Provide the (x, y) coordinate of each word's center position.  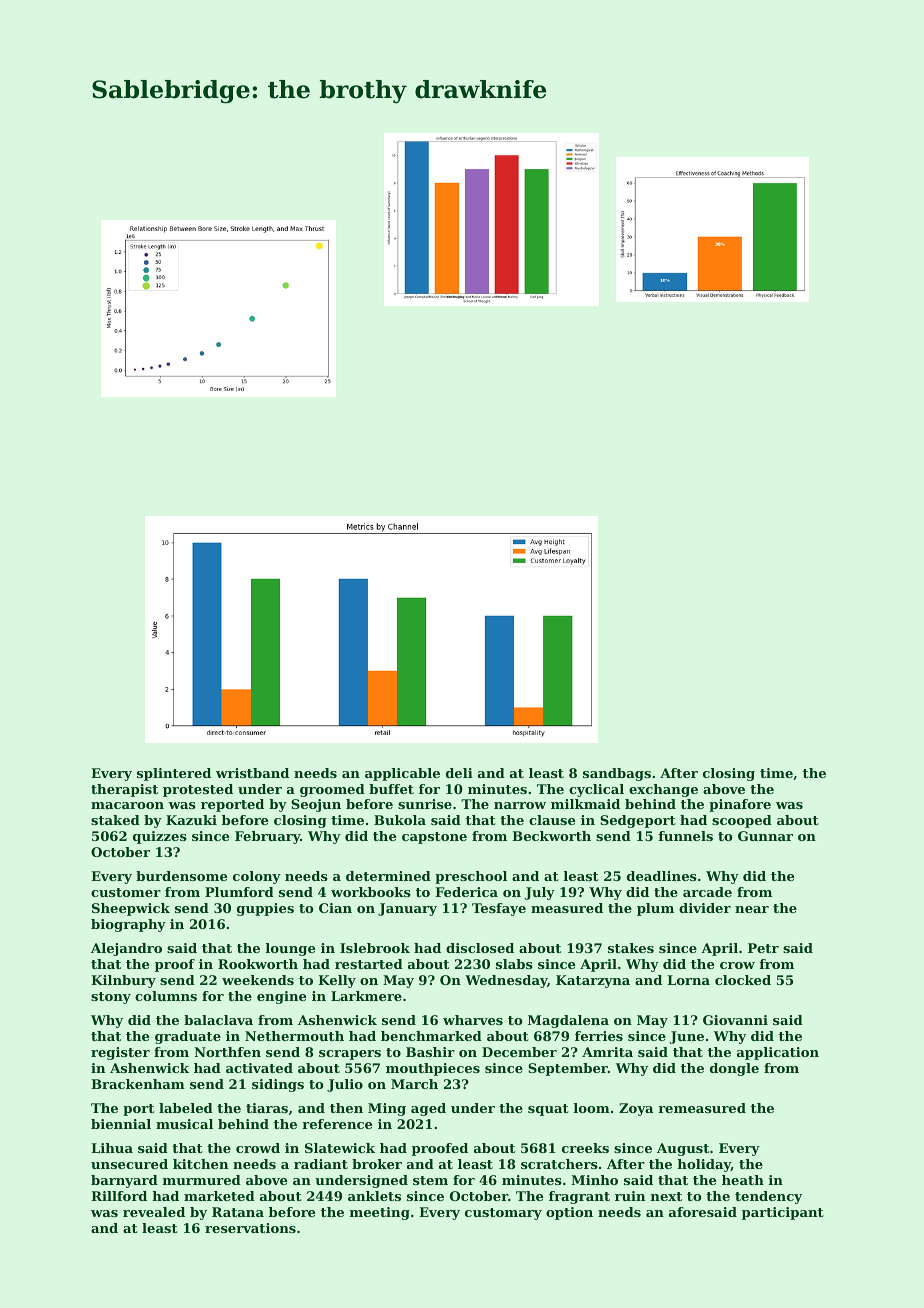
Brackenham (138, 1084)
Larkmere (366, 996)
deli (459, 773)
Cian (335, 908)
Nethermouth (294, 1036)
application (778, 1053)
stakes (631, 948)
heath (743, 1180)
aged (428, 1109)
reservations (250, 1228)
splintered (174, 774)
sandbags (617, 774)
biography (128, 925)
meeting (380, 1213)
